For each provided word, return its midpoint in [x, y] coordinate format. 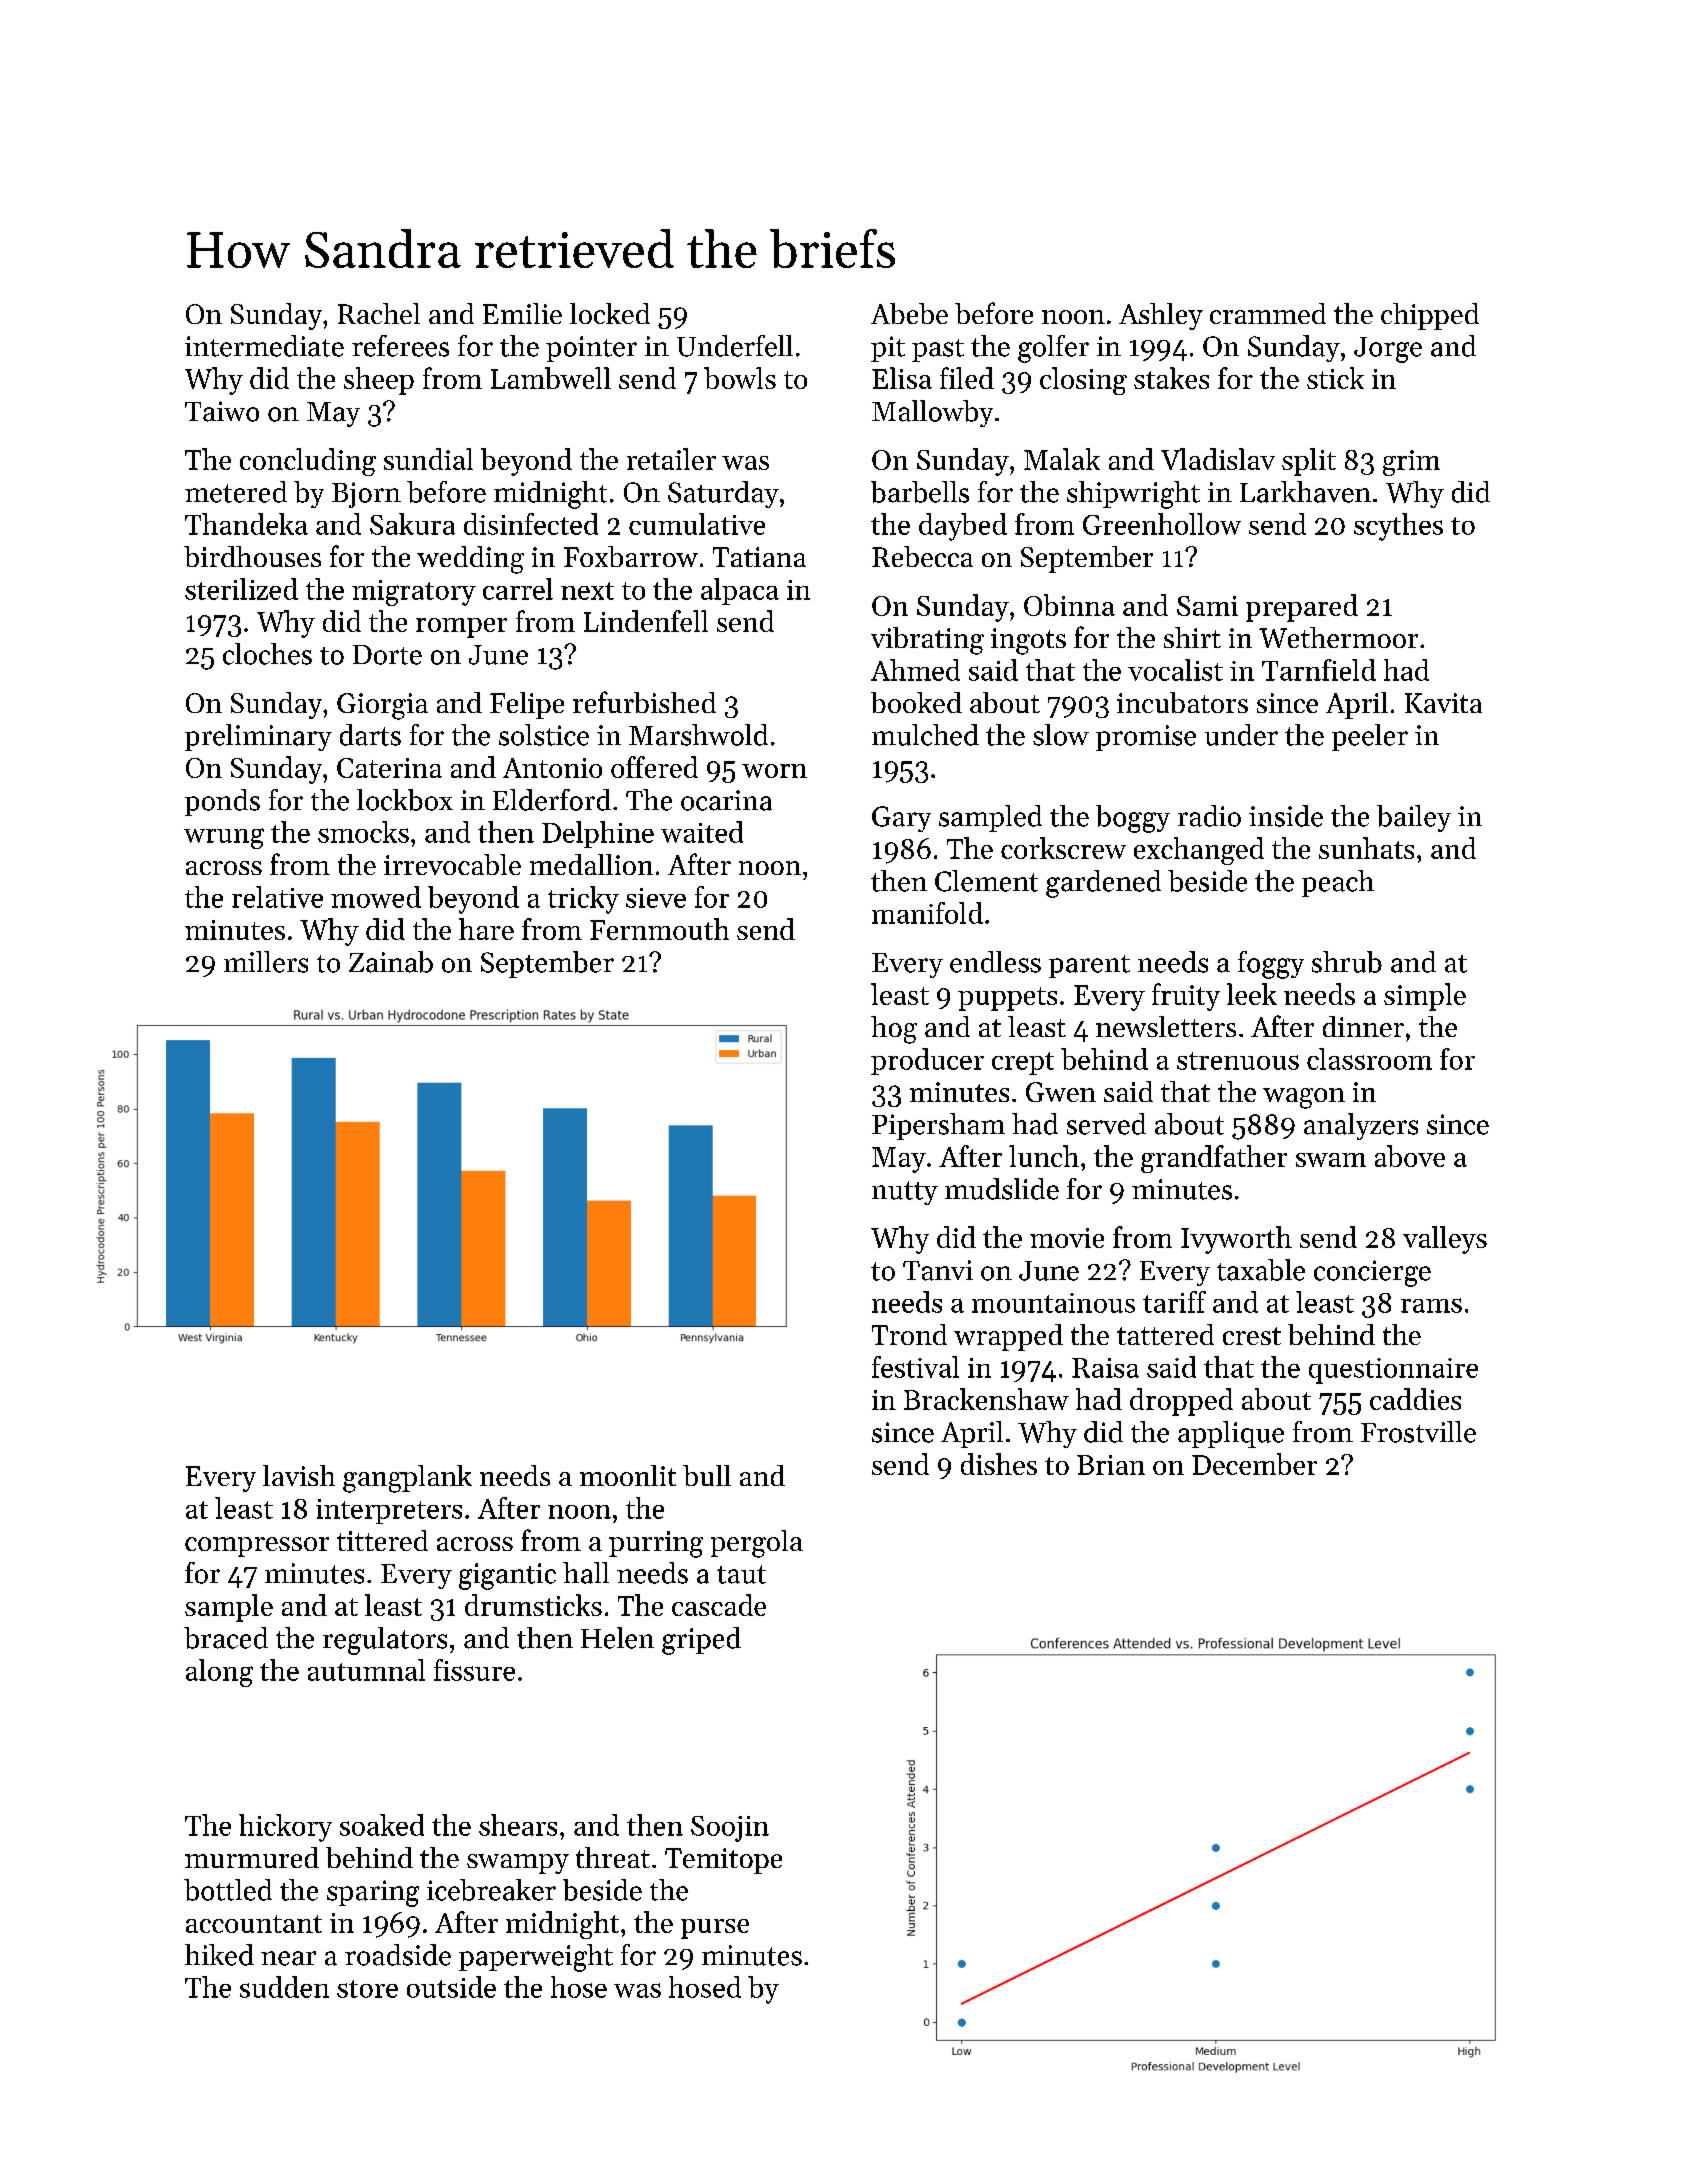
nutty [905, 1193]
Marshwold [698, 735]
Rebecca [922, 556]
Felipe [527, 705]
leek [1252, 994]
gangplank [407, 1479]
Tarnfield [1319, 670]
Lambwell [551, 378]
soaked [382, 1825]
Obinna [1069, 605]
